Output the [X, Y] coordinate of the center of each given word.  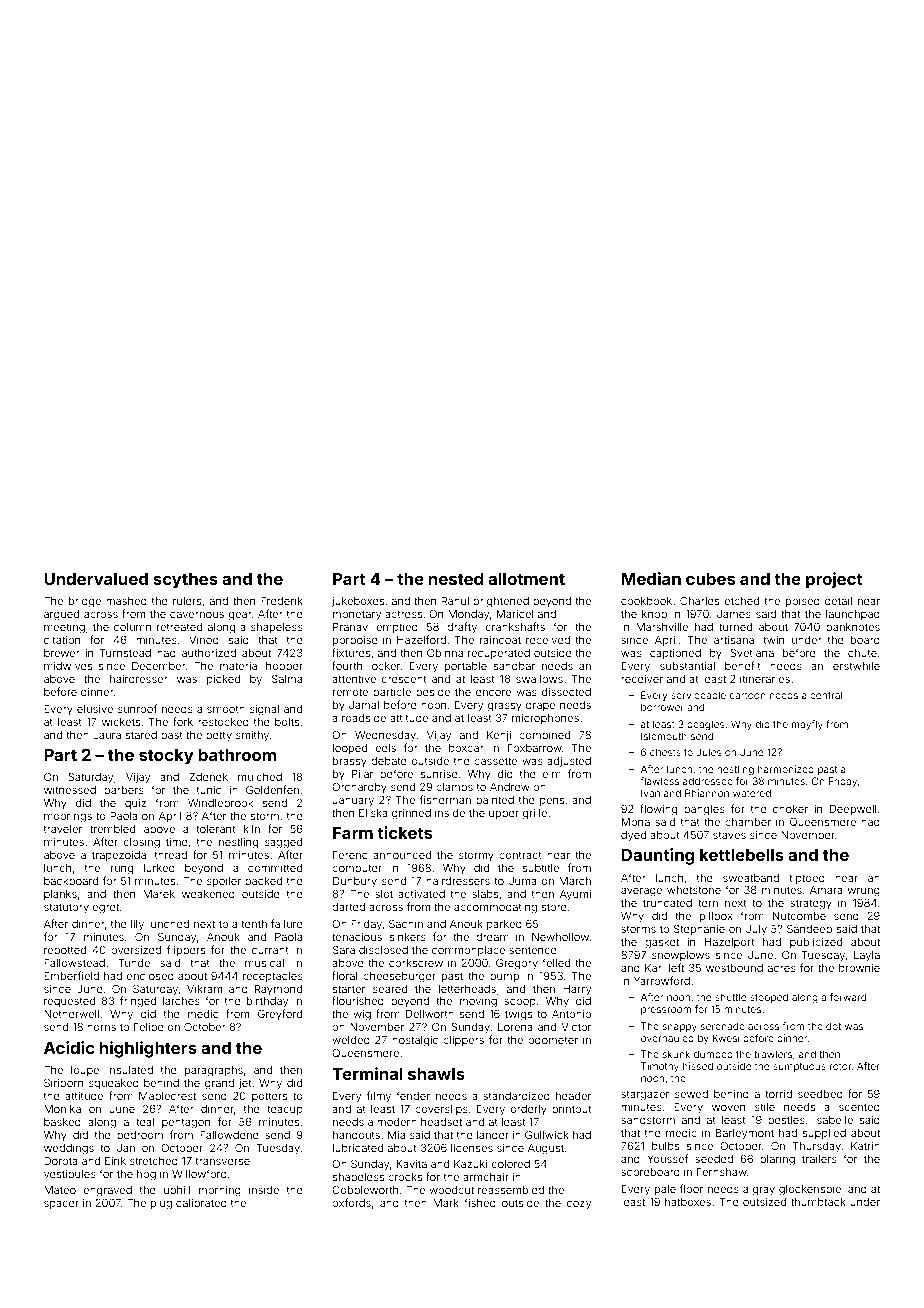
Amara [826, 890]
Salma [287, 678]
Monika [62, 1109]
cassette [495, 761]
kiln [252, 829]
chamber [748, 822]
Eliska [373, 813]
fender [413, 1095]
